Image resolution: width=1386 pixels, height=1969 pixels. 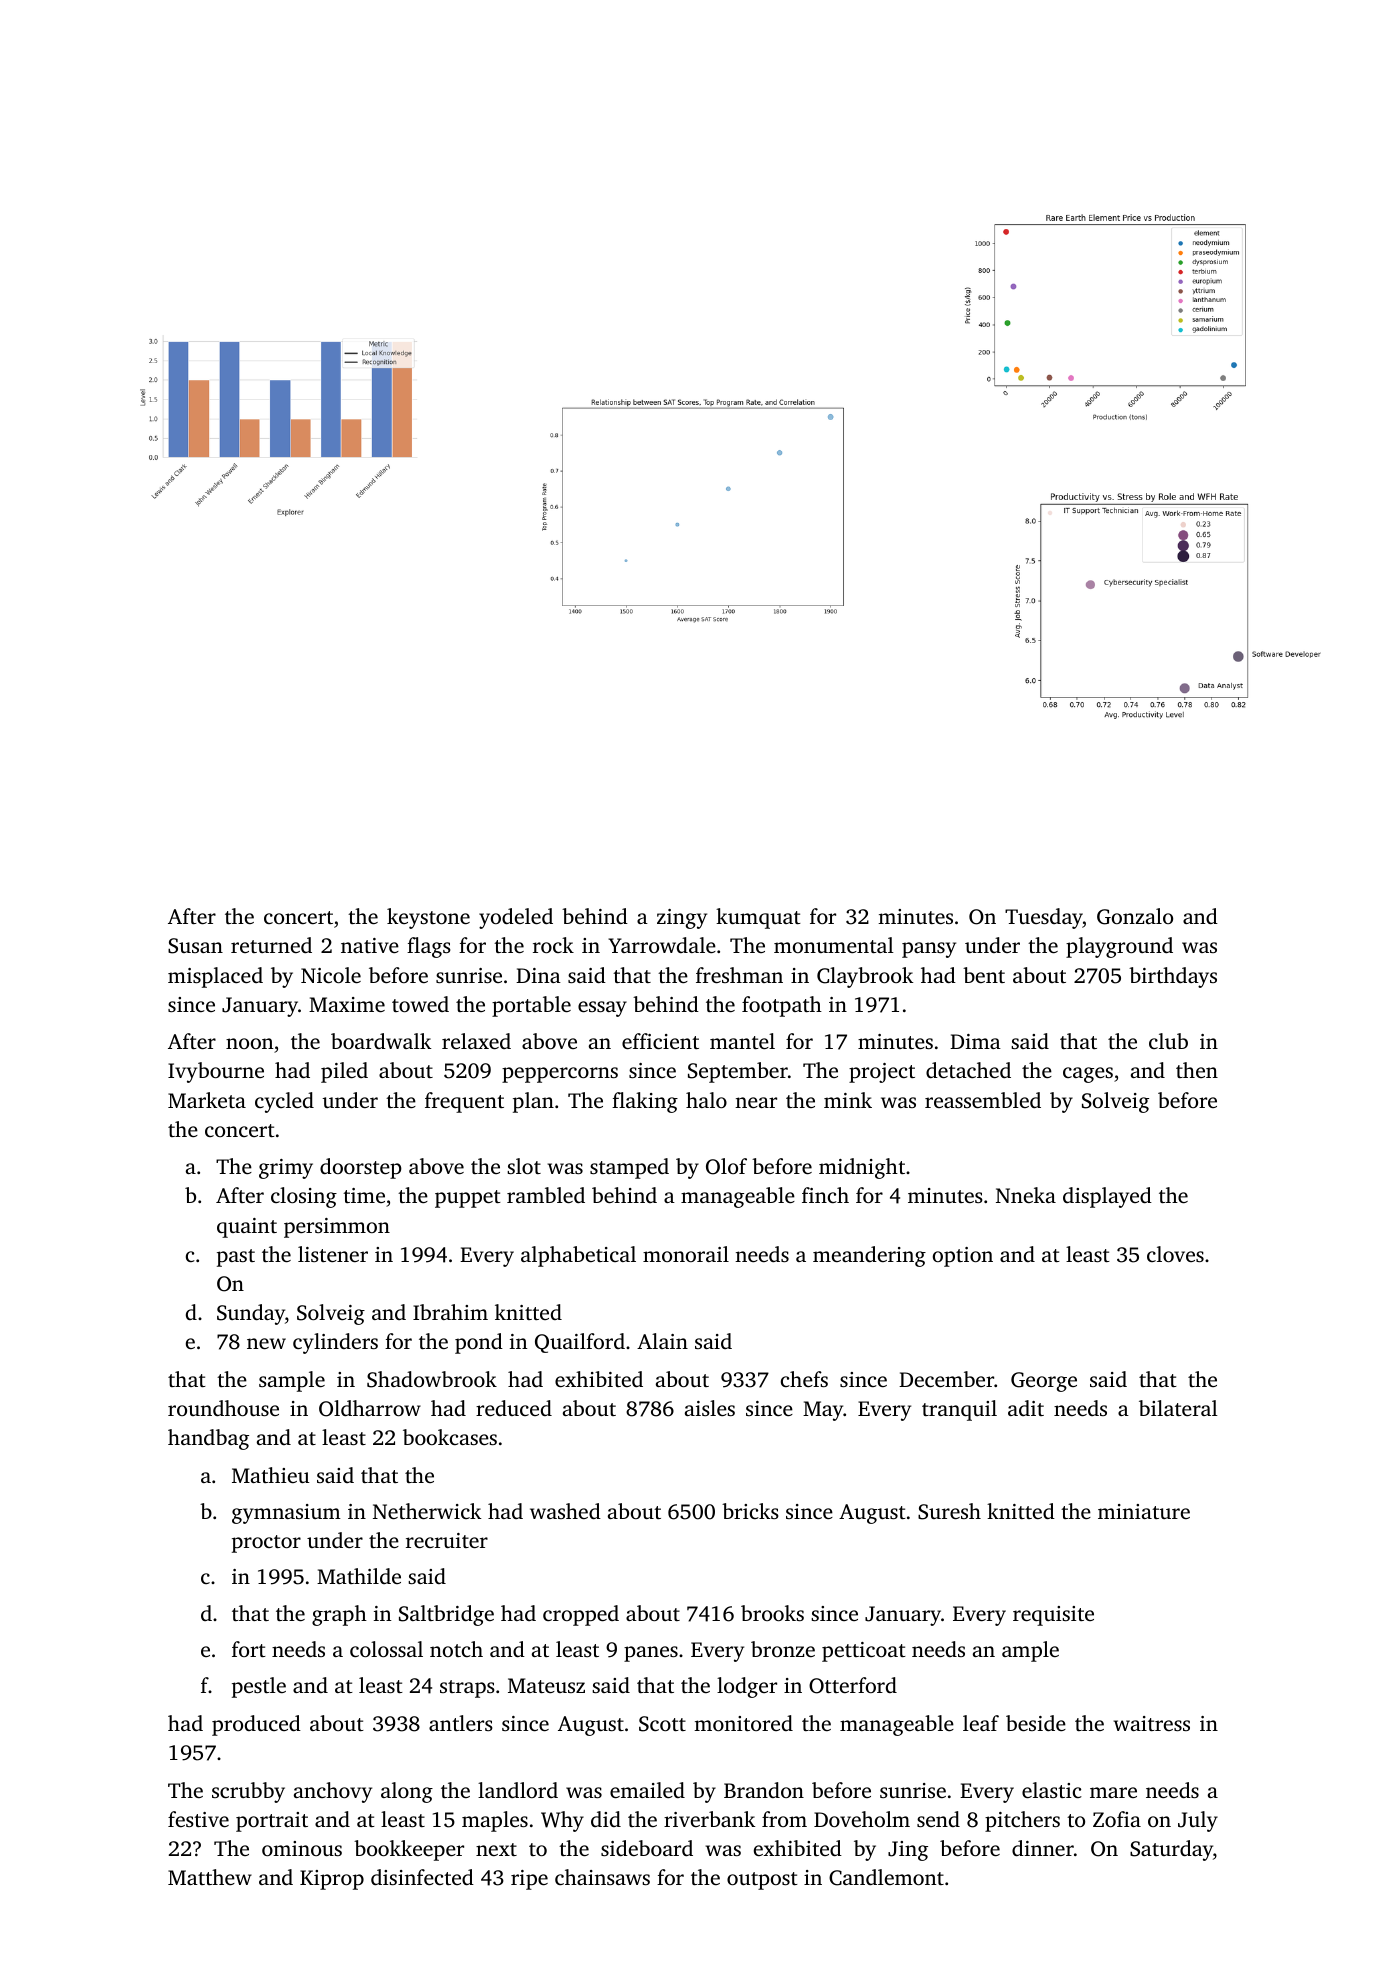 I want to click on miniature, so click(x=1144, y=1511).
